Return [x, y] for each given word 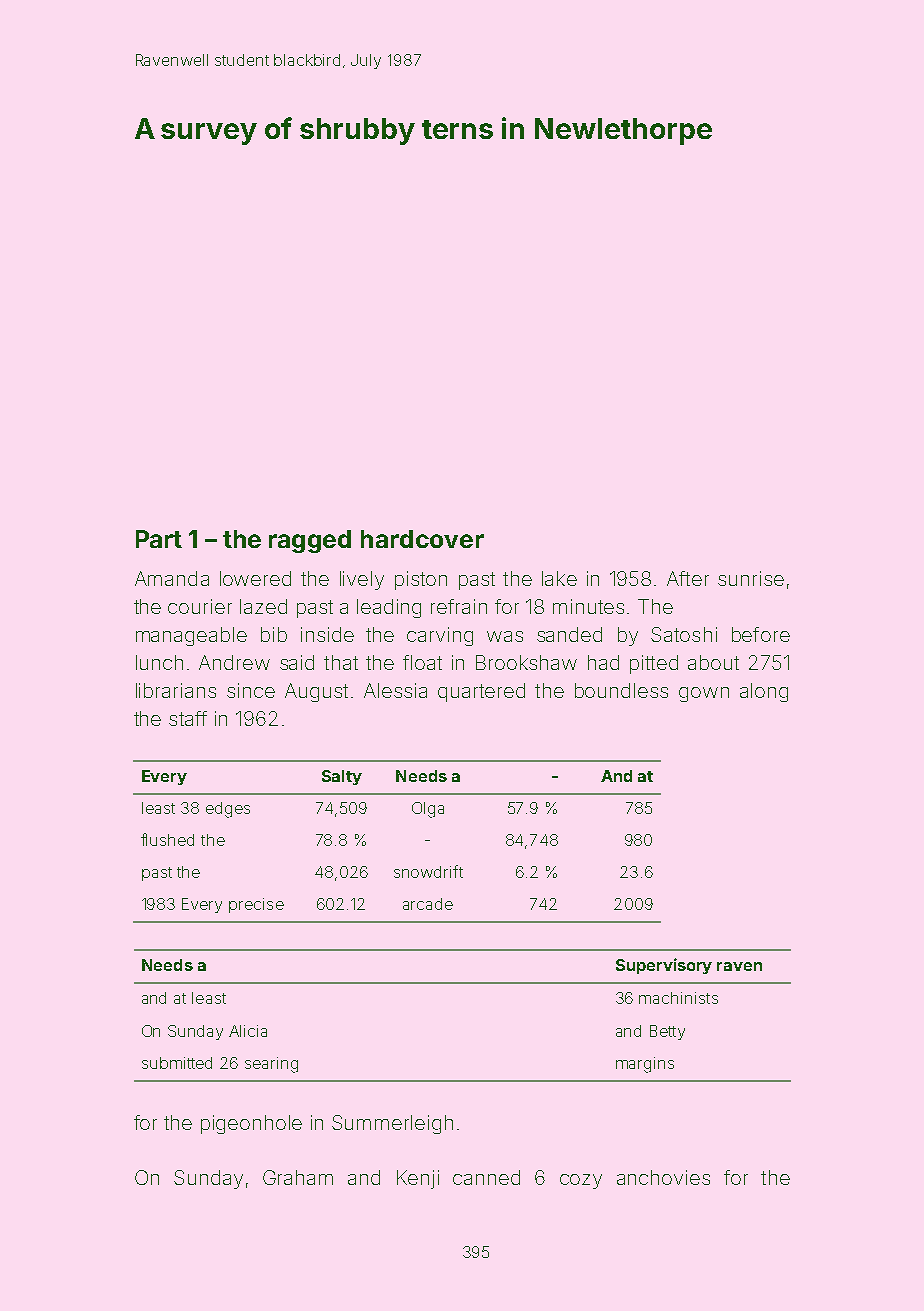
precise [256, 905]
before [761, 634]
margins [645, 1065]
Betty [667, 1032]
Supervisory [664, 966]
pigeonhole [251, 1124]
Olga [428, 810]
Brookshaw [526, 662]
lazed [263, 606]
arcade [428, 904]
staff [188, 718]
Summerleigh [392, 1124]
